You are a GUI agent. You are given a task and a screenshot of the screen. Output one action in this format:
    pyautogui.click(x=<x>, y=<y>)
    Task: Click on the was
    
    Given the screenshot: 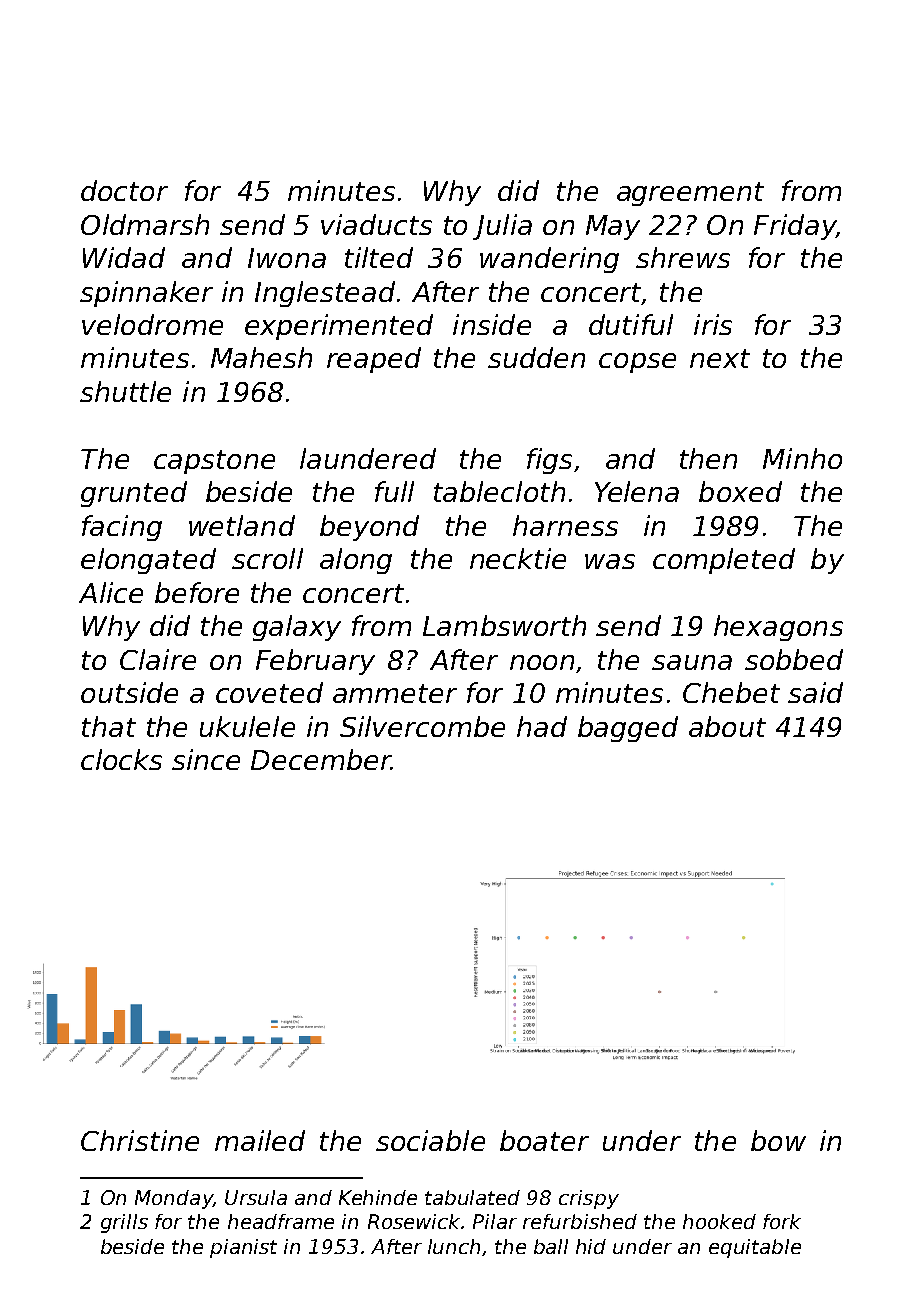 What is the action you would take?
    pyautogui.click(x=610, y=561)
